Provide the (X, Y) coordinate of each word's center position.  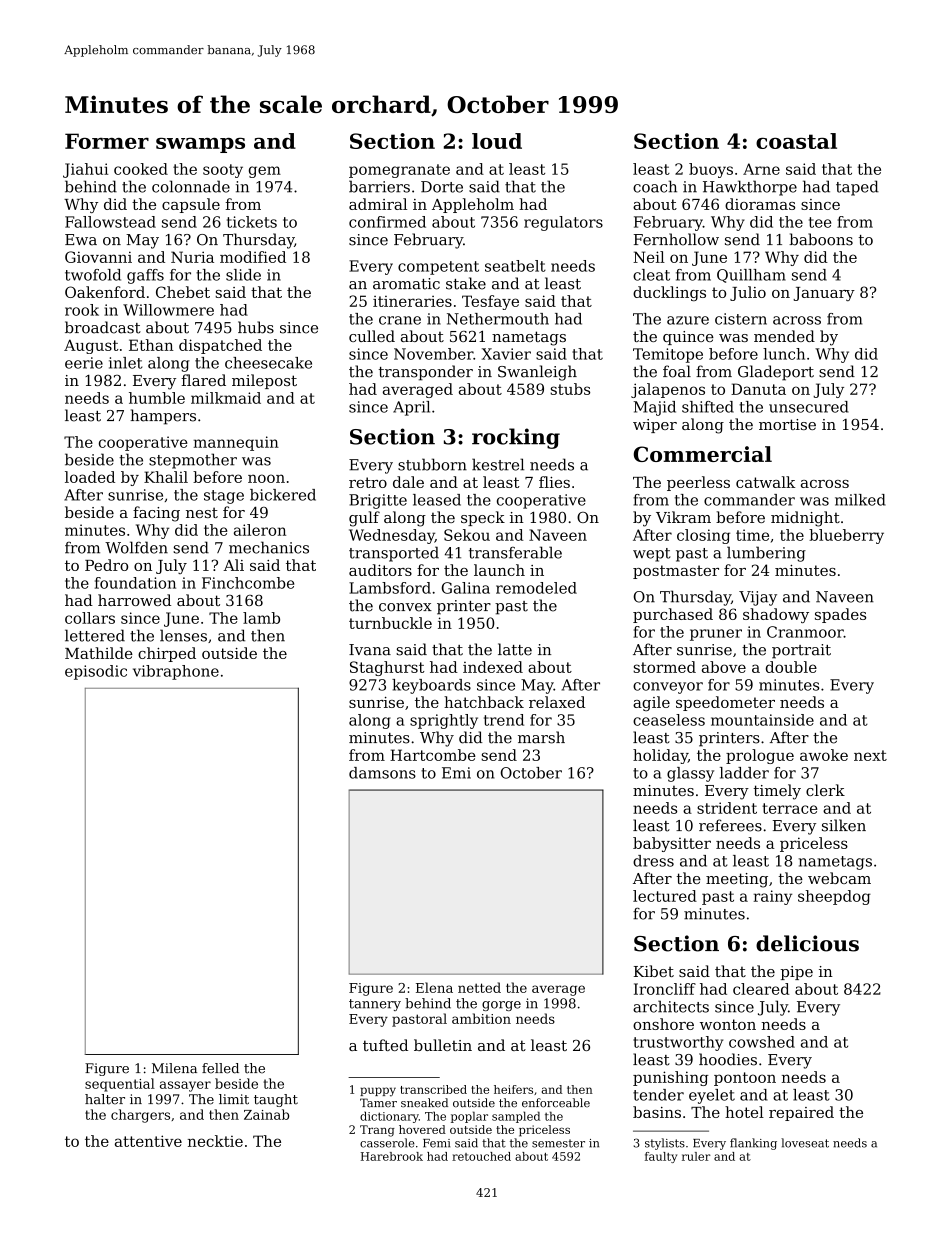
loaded (90, 477)
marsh (541, 737)
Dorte (442, 187)
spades (840, 615)
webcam (839, 878)
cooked (141, 169)
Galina (466, 588)
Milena (174, 1068)
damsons (382, 773)
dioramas (760, 204)
